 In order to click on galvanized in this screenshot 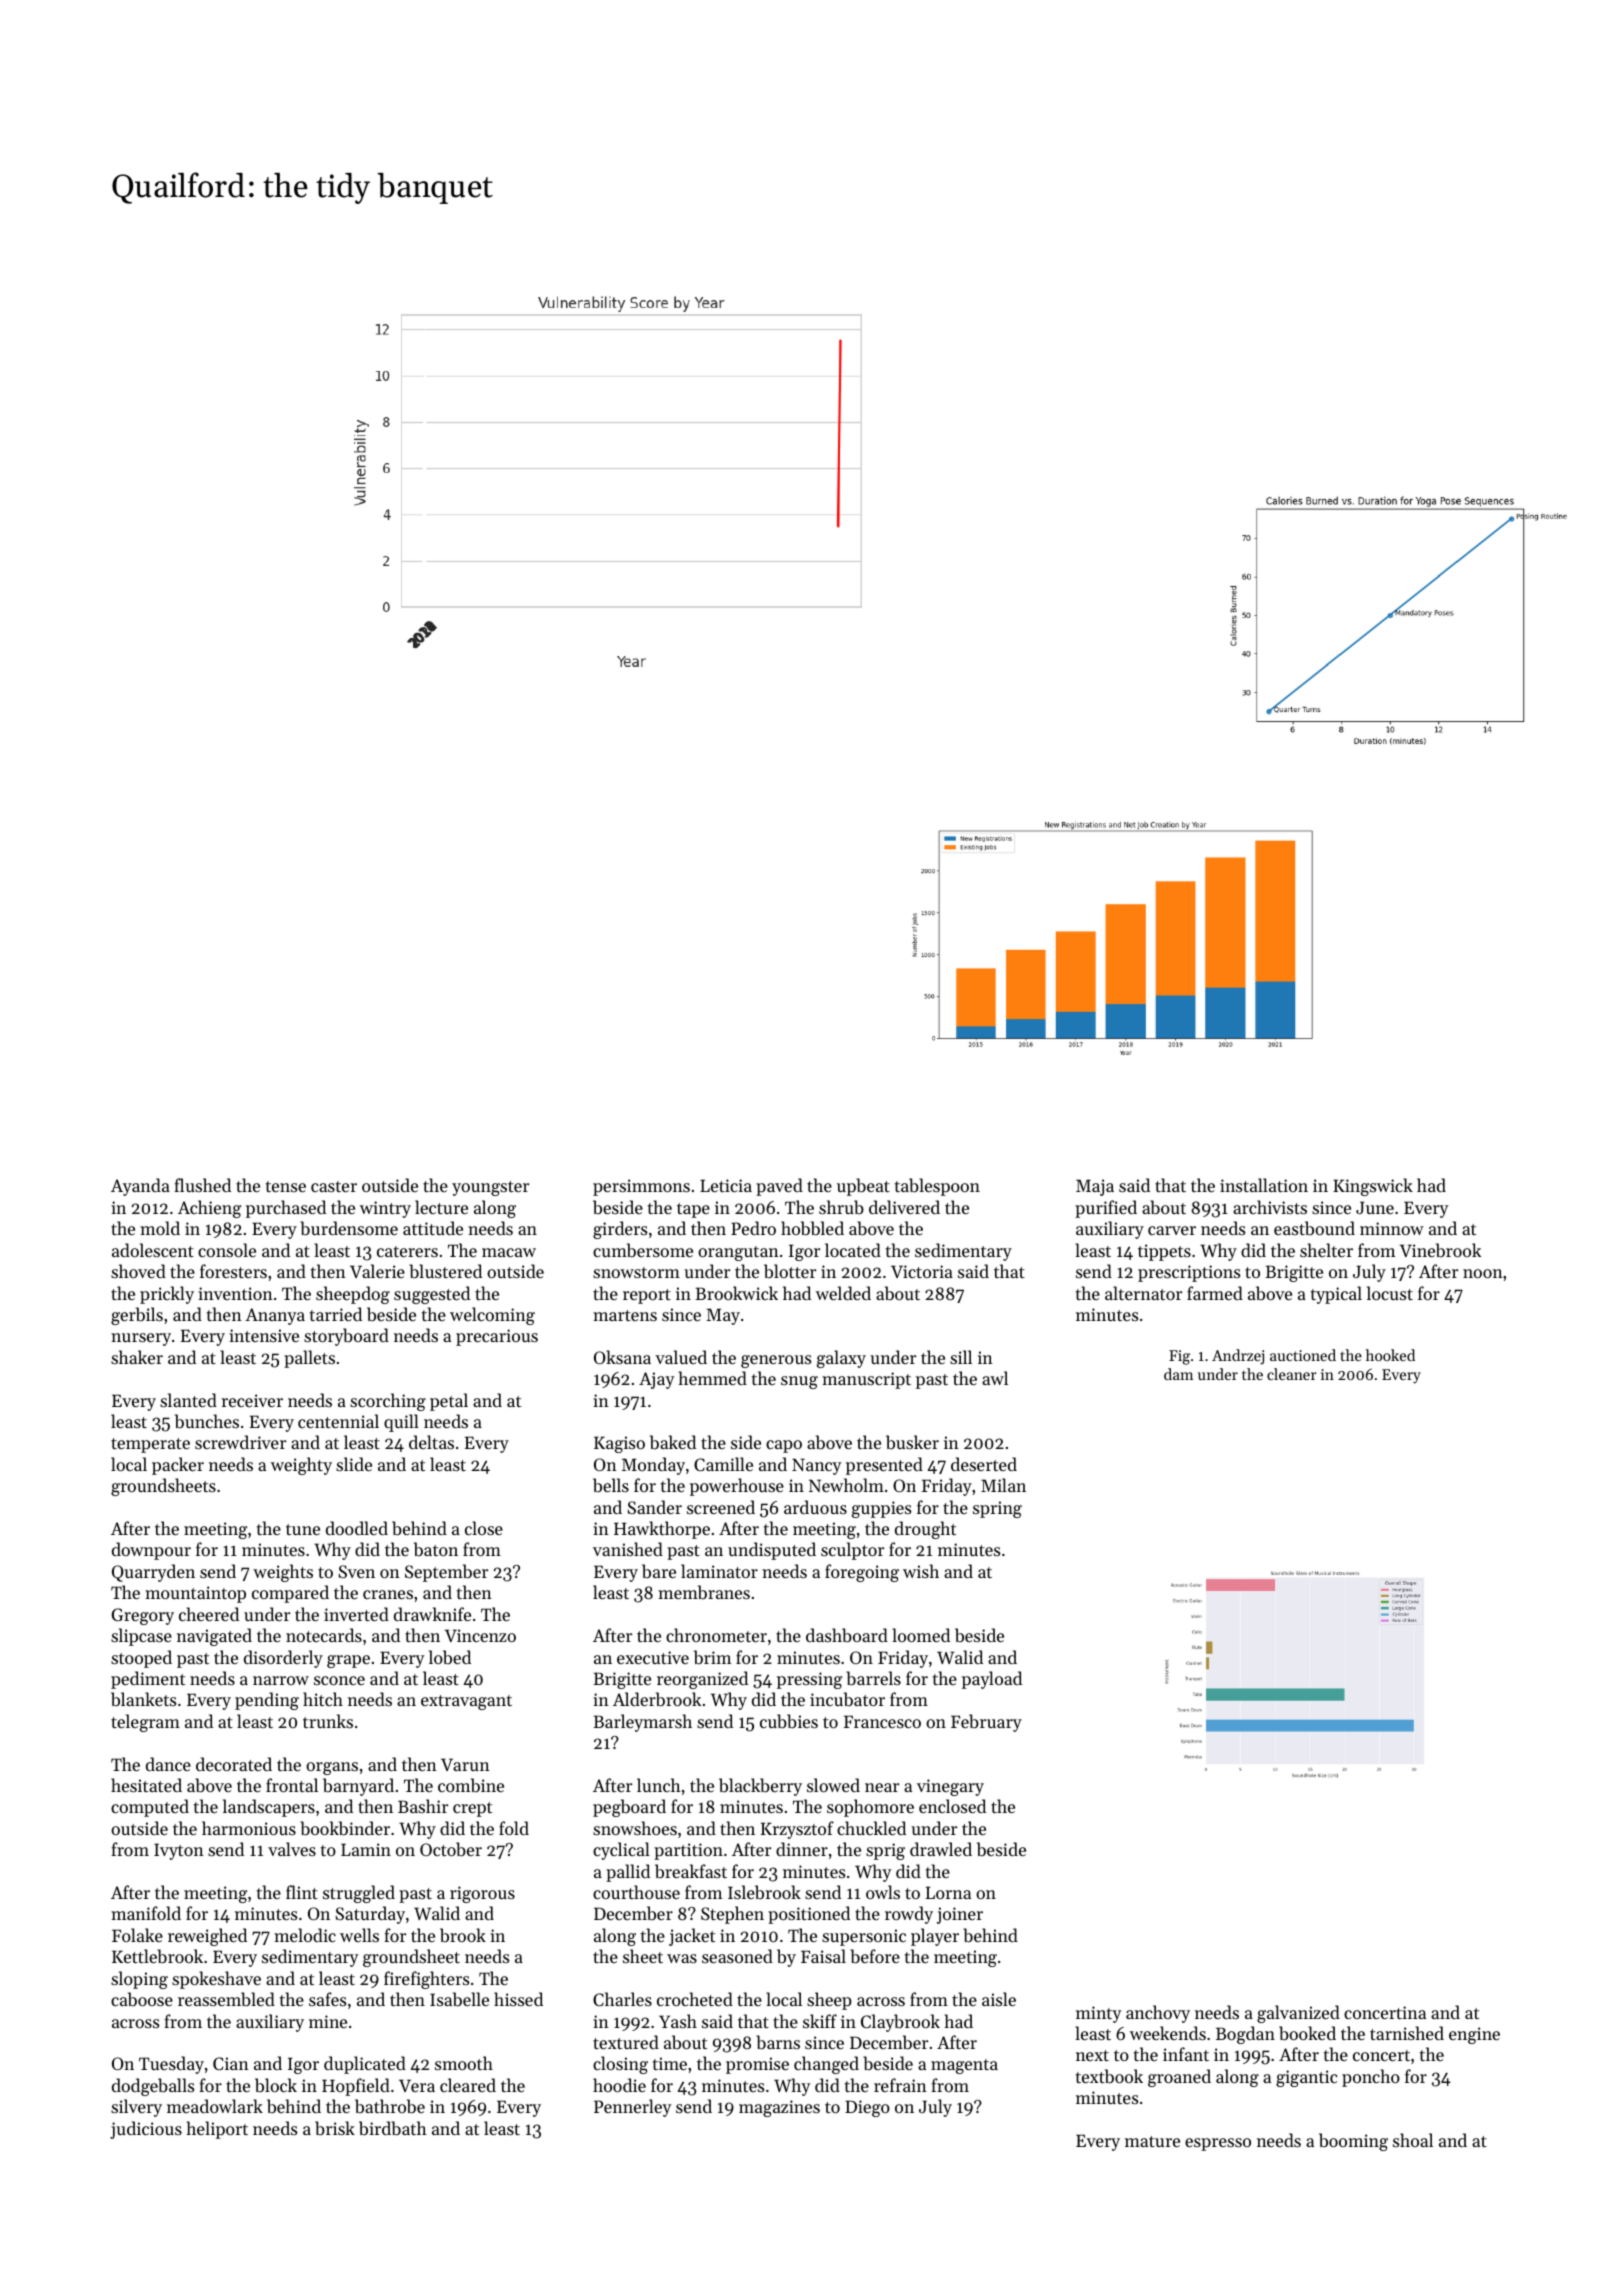, I will do `click(1298, 2014)`.
